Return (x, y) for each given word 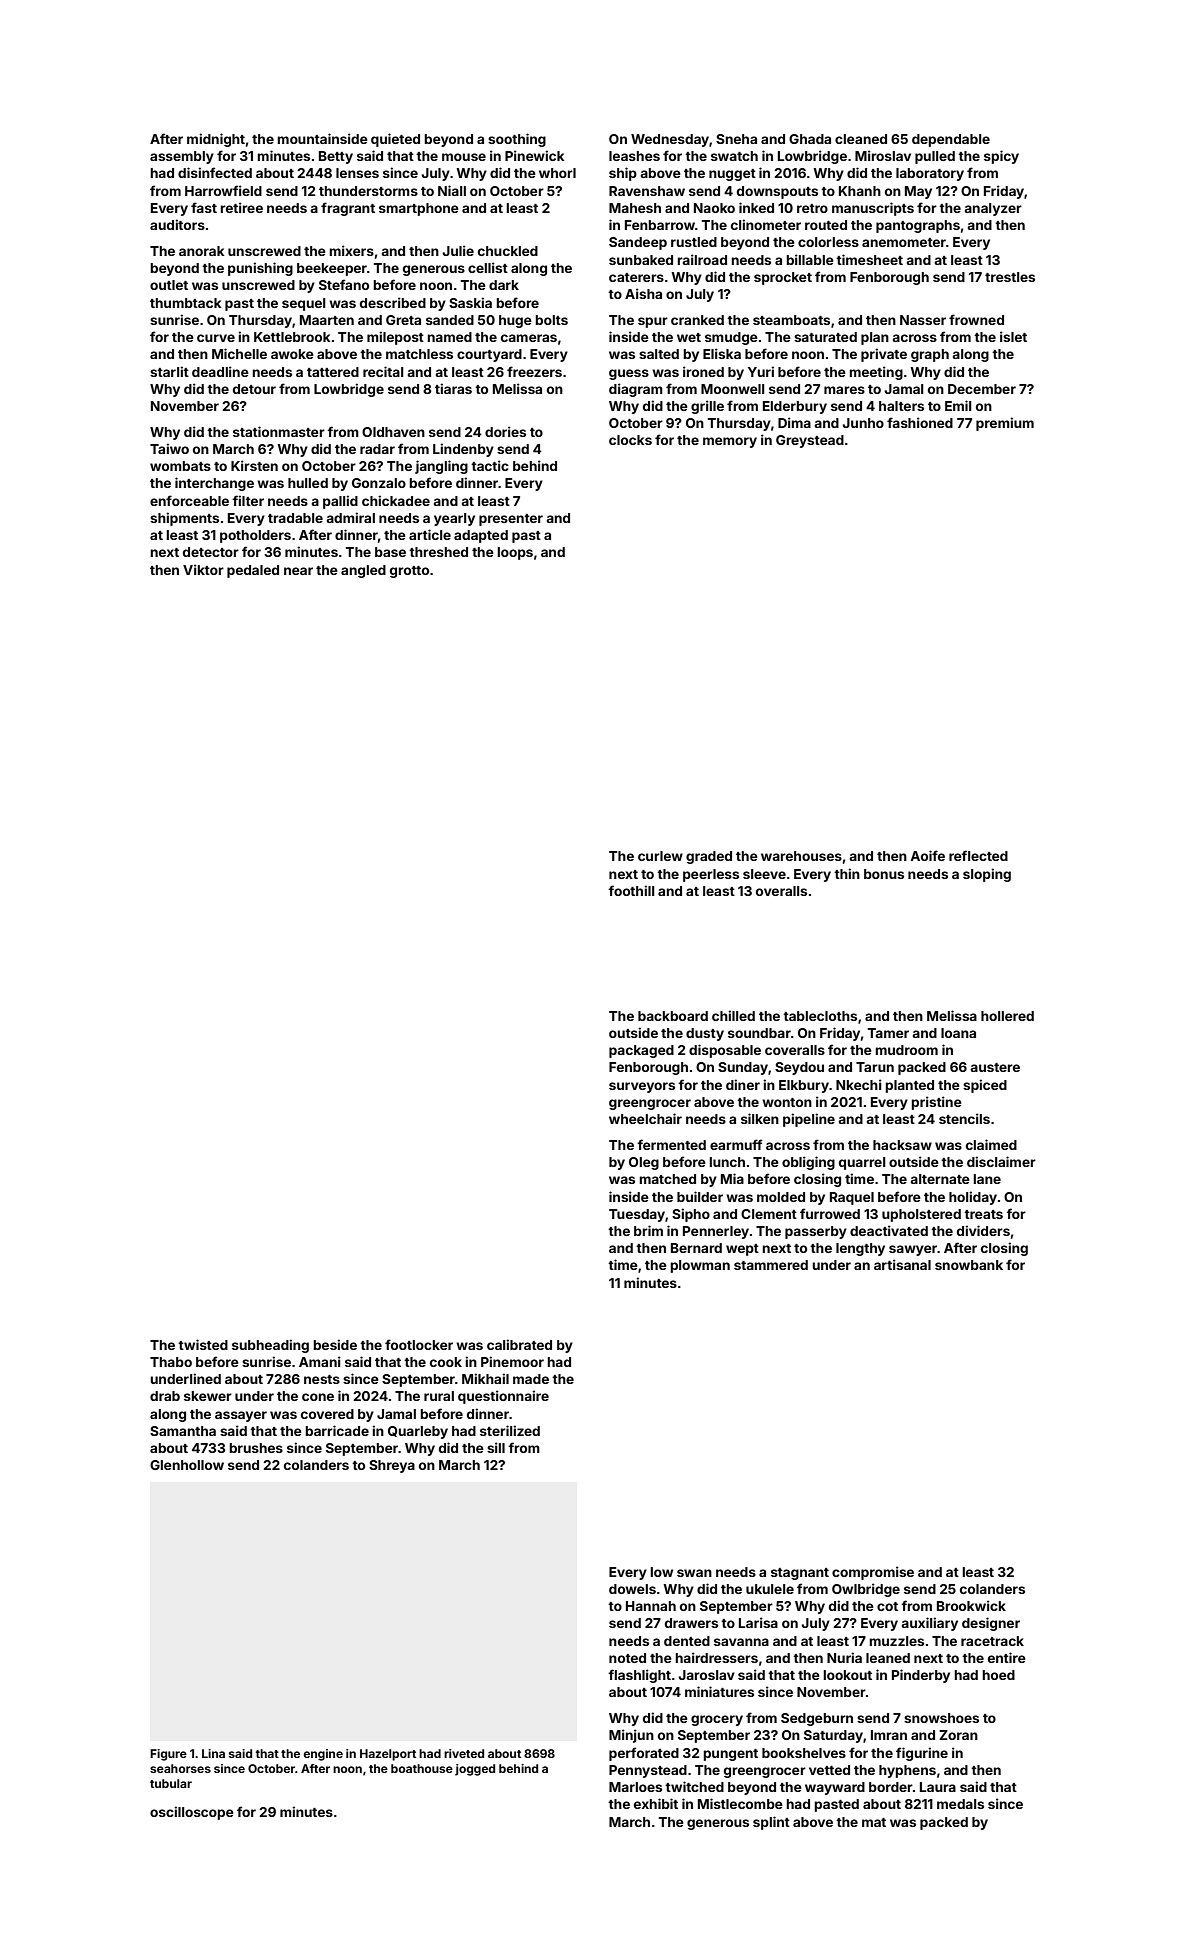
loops (515, 553)
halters (901, 406)
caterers (636, 277)
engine (323, 1755)
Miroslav (883, 155)
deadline (220, 371)
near (298, 571)
